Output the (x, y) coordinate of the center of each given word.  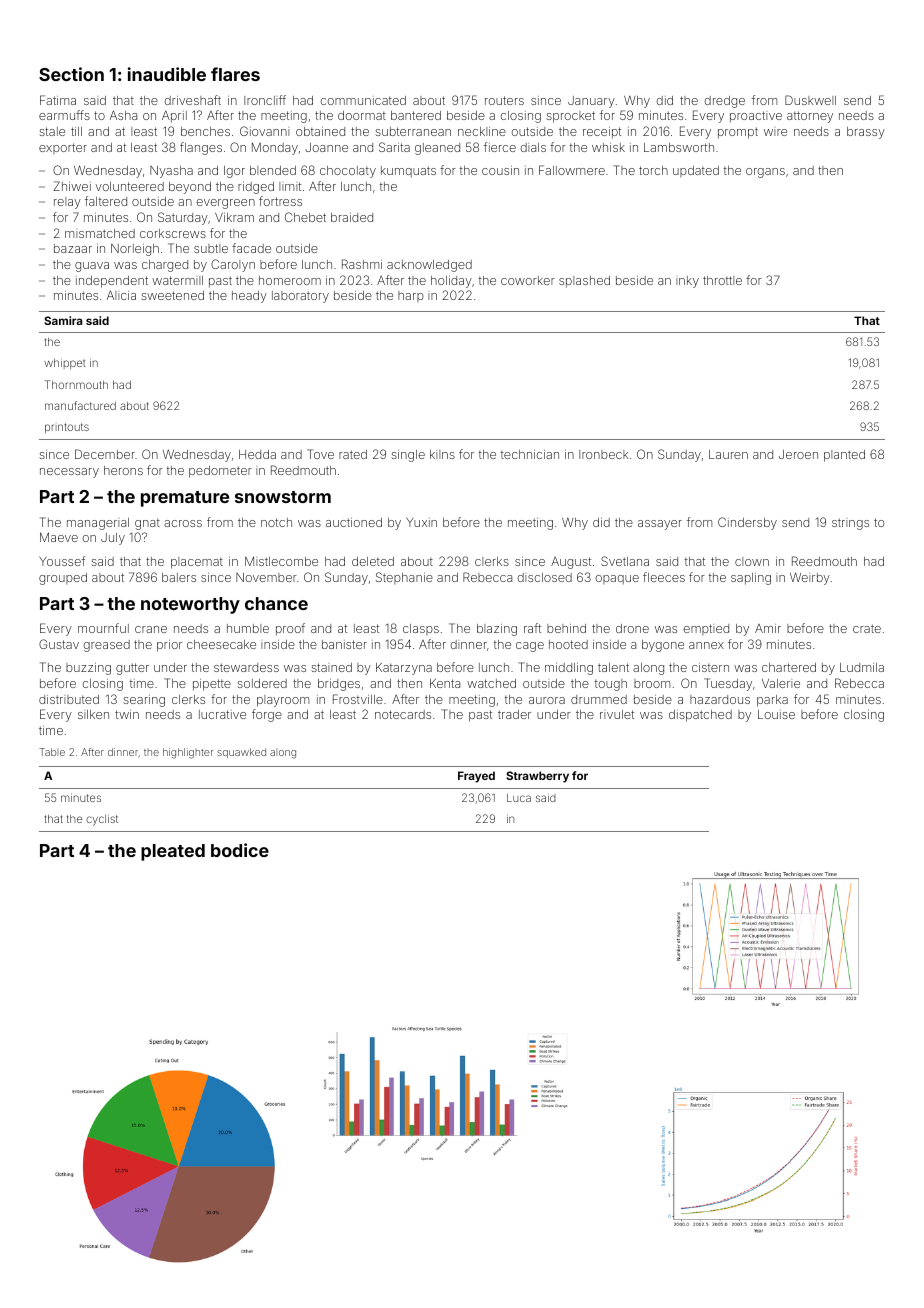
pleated (173, 852)
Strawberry (537, 777)
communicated (363, 100)
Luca (519, 798)
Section (71, 74)
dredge (725, 102)
